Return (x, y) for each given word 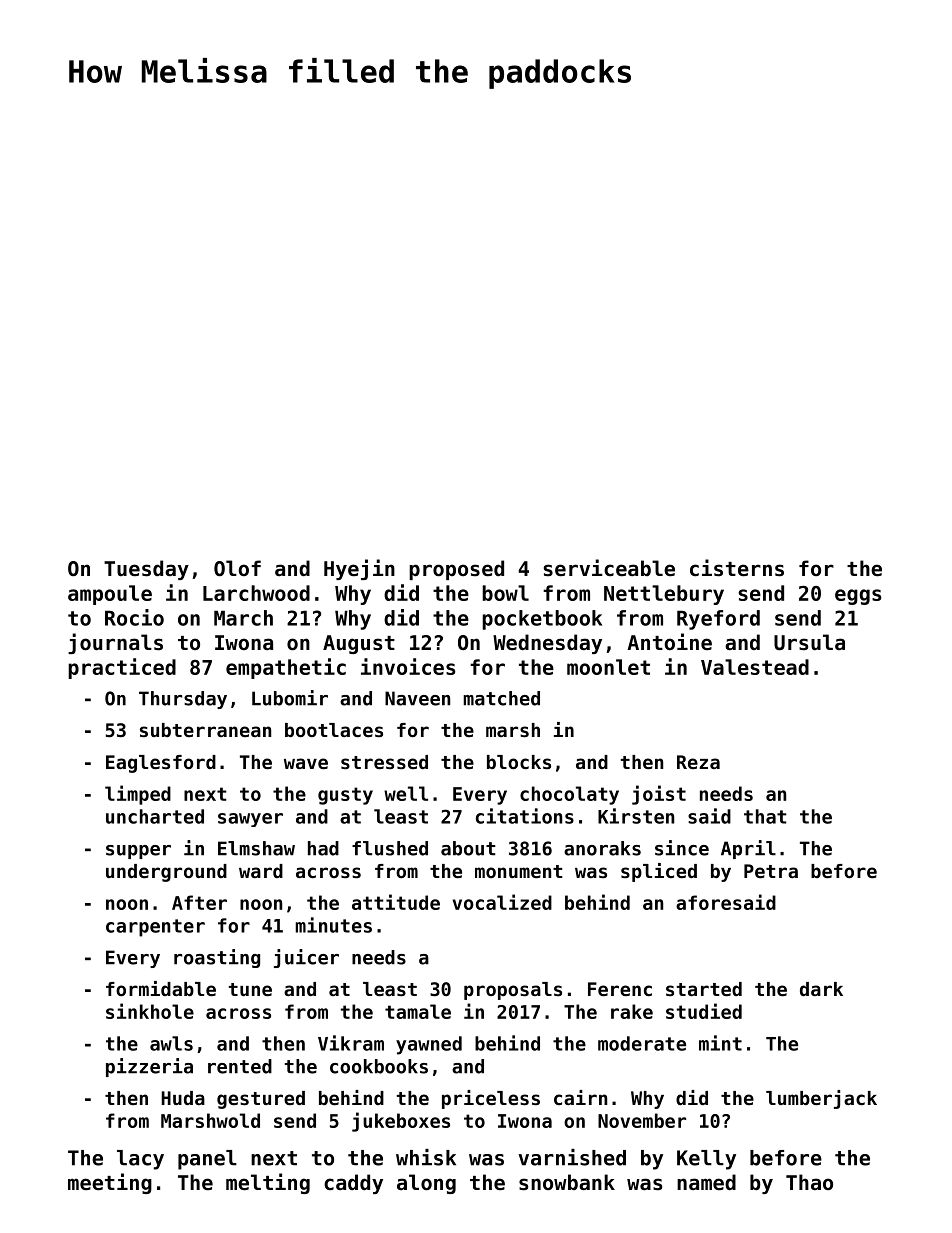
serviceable (609, 568)
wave (306, 763)
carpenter (155, 928)
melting (268, 1183)
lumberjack (821, 1099)
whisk (426, 1157)
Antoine (669, 642)
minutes (333, 925)
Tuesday (146, 570)
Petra (771, 871)
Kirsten (636, 816)
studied (704, 1011)
